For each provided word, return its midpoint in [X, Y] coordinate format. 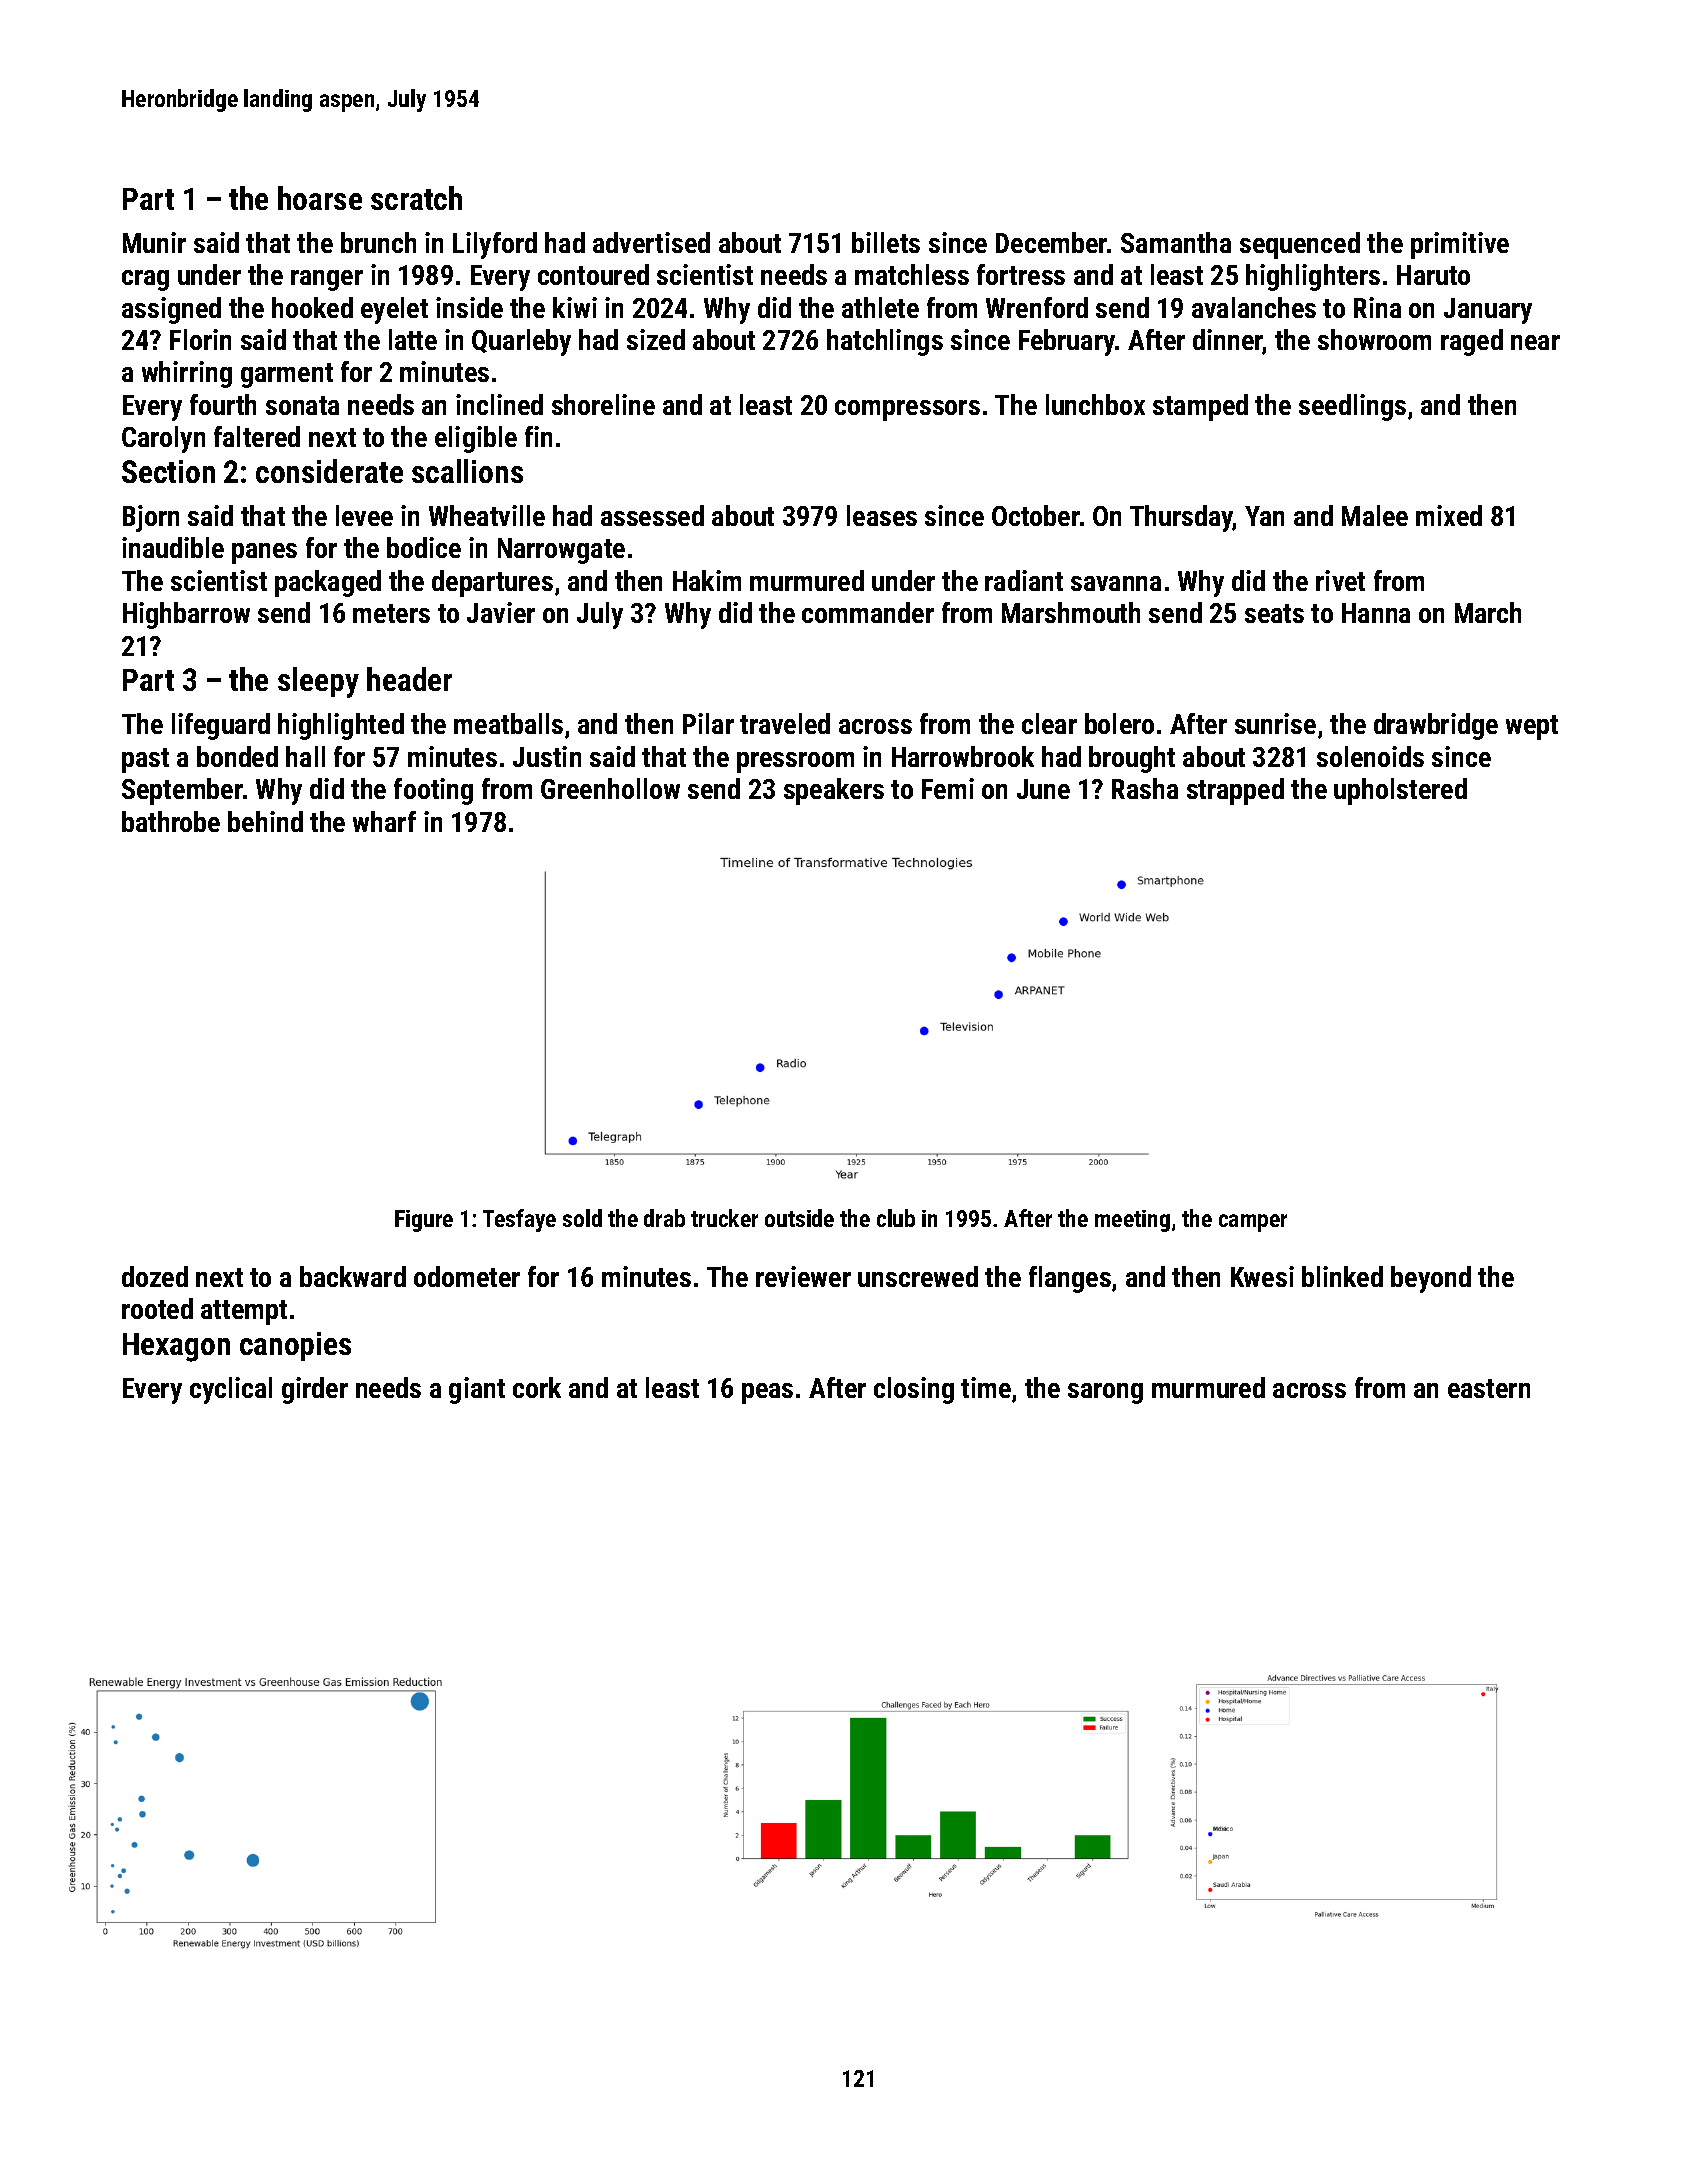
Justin [547, 756]
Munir [154, 242]
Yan [1264, 516]
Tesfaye [519, 1220]
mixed [1449, 515]
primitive [1460, 245]
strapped [1235, 791]
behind [265, 821]
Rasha [1145, 788]
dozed [155, 1276]
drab [664, 1218]
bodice [424, 547]
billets [886, 242]
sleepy [318, 682]
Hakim [707, 580]
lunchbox [1095, 404]
